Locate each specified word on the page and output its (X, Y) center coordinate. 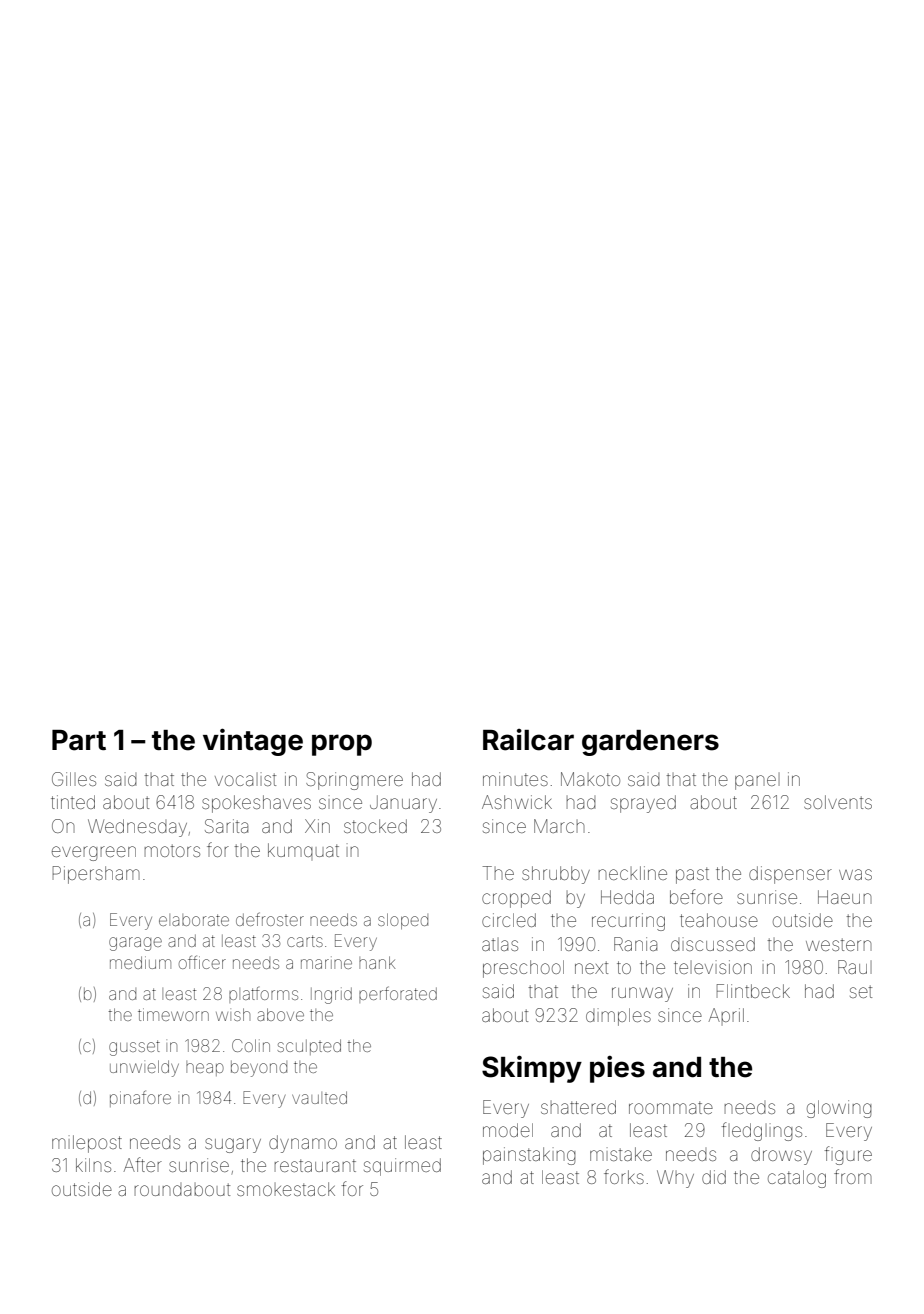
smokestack (286, 1189)
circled (509, 920)
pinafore (140, 1098)
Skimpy (532, 1069)
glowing (839, 1109)
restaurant (315, 1165)
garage (135, 944)
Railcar (528, 740)
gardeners (650, 743)
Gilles (74, 779)
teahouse (719, 920)
